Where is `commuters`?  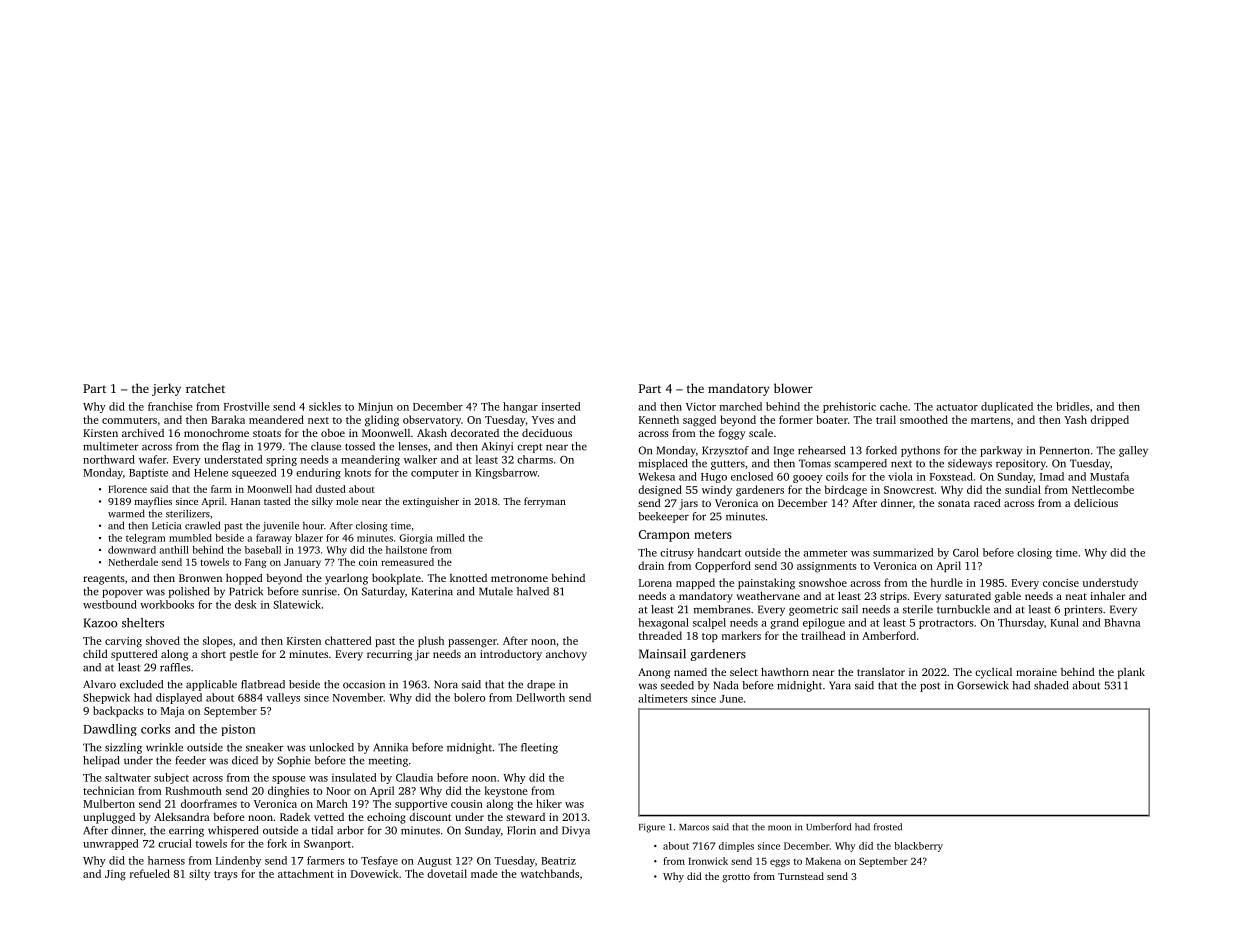
commuters is located at coordinates (129, 420).
